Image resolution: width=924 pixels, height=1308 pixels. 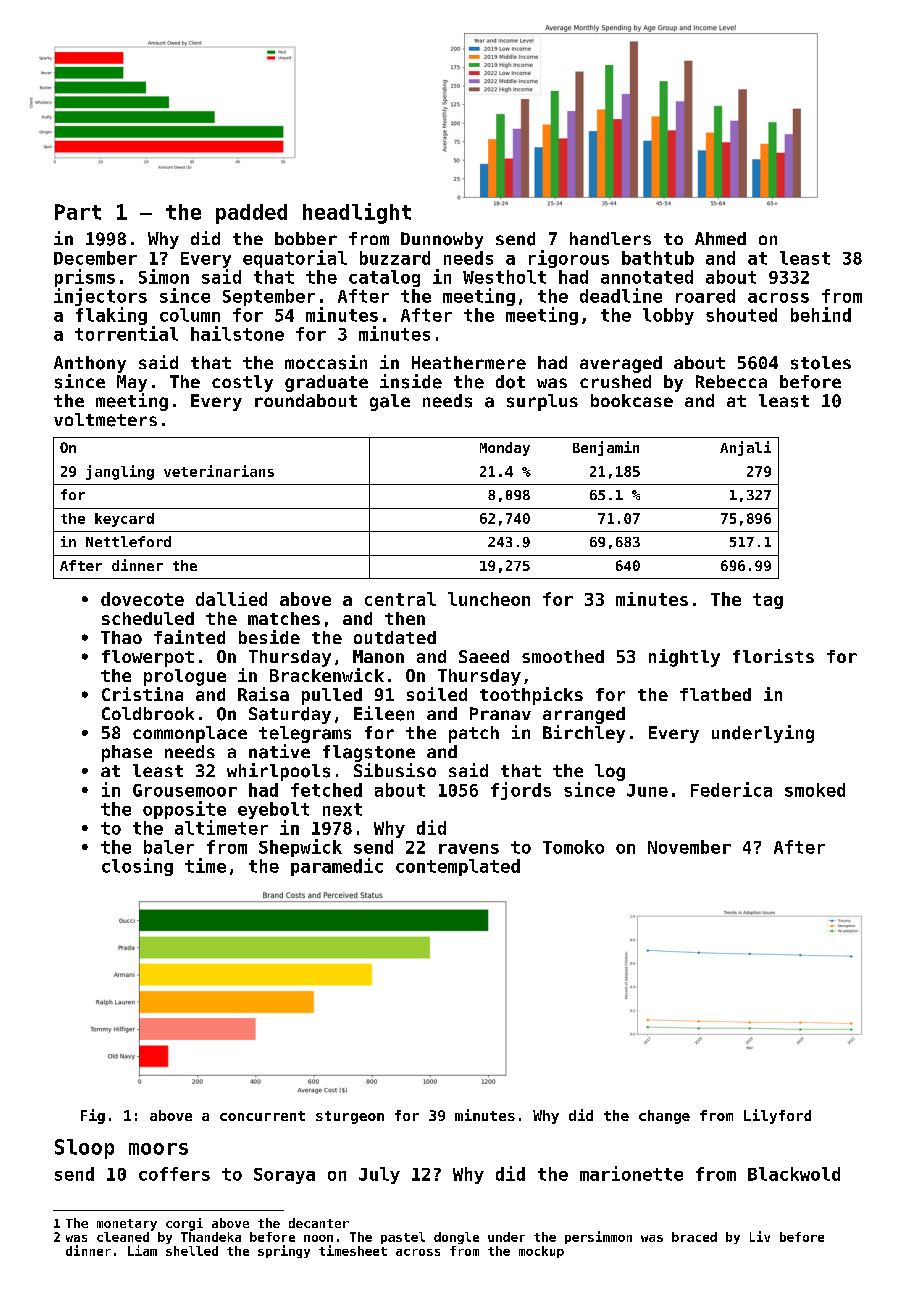 What do you see at coordinates (541, 1252) in the screenshot?
I see `mockup` at bounding box center [541, 1252].
